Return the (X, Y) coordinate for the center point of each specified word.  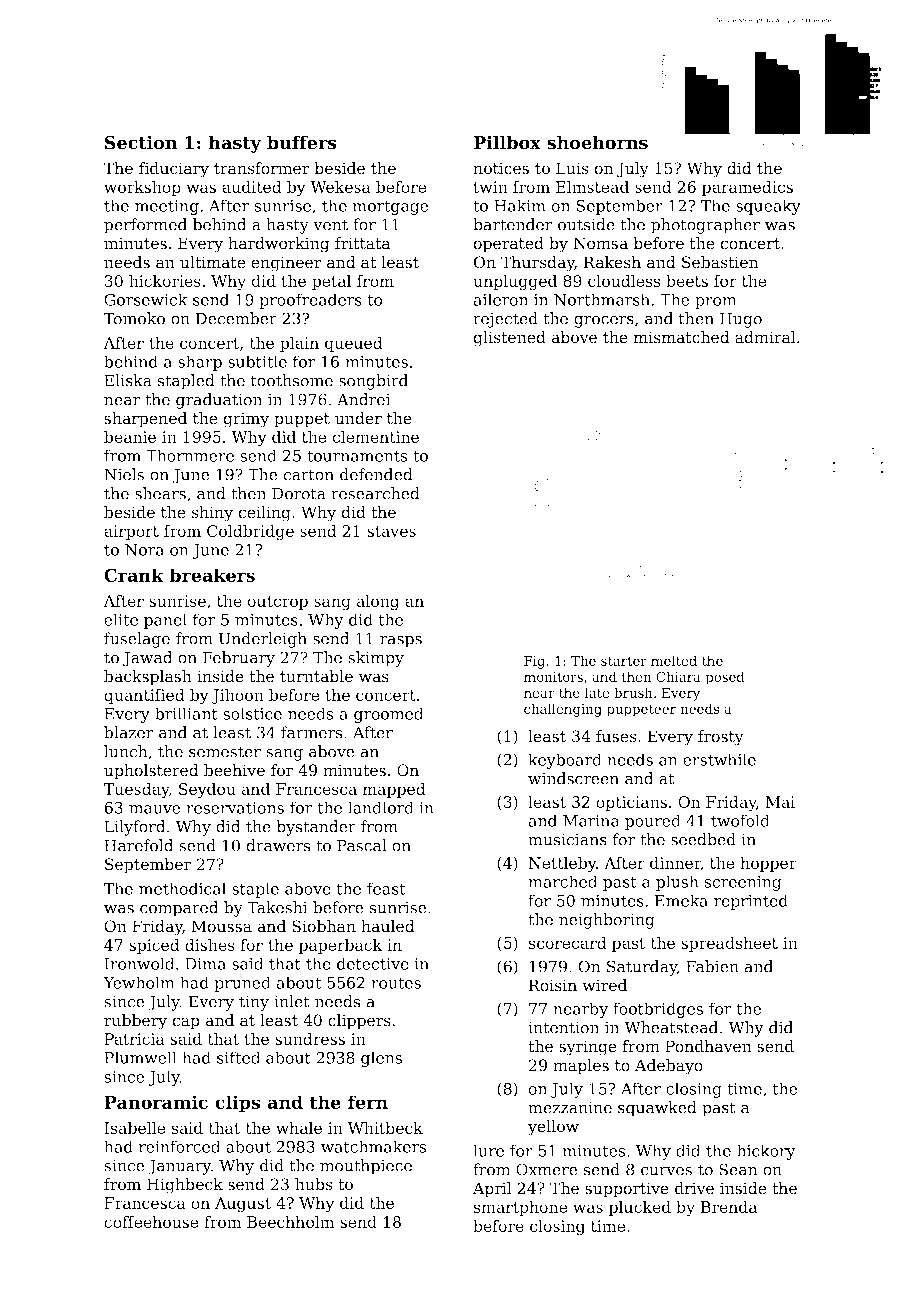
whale (299, 1127)
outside (586, 224)
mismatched (681, 337)
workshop (142, 188)
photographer (705, 226)
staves (391, 531)
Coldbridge (250, 532)
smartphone (520, 1208)
